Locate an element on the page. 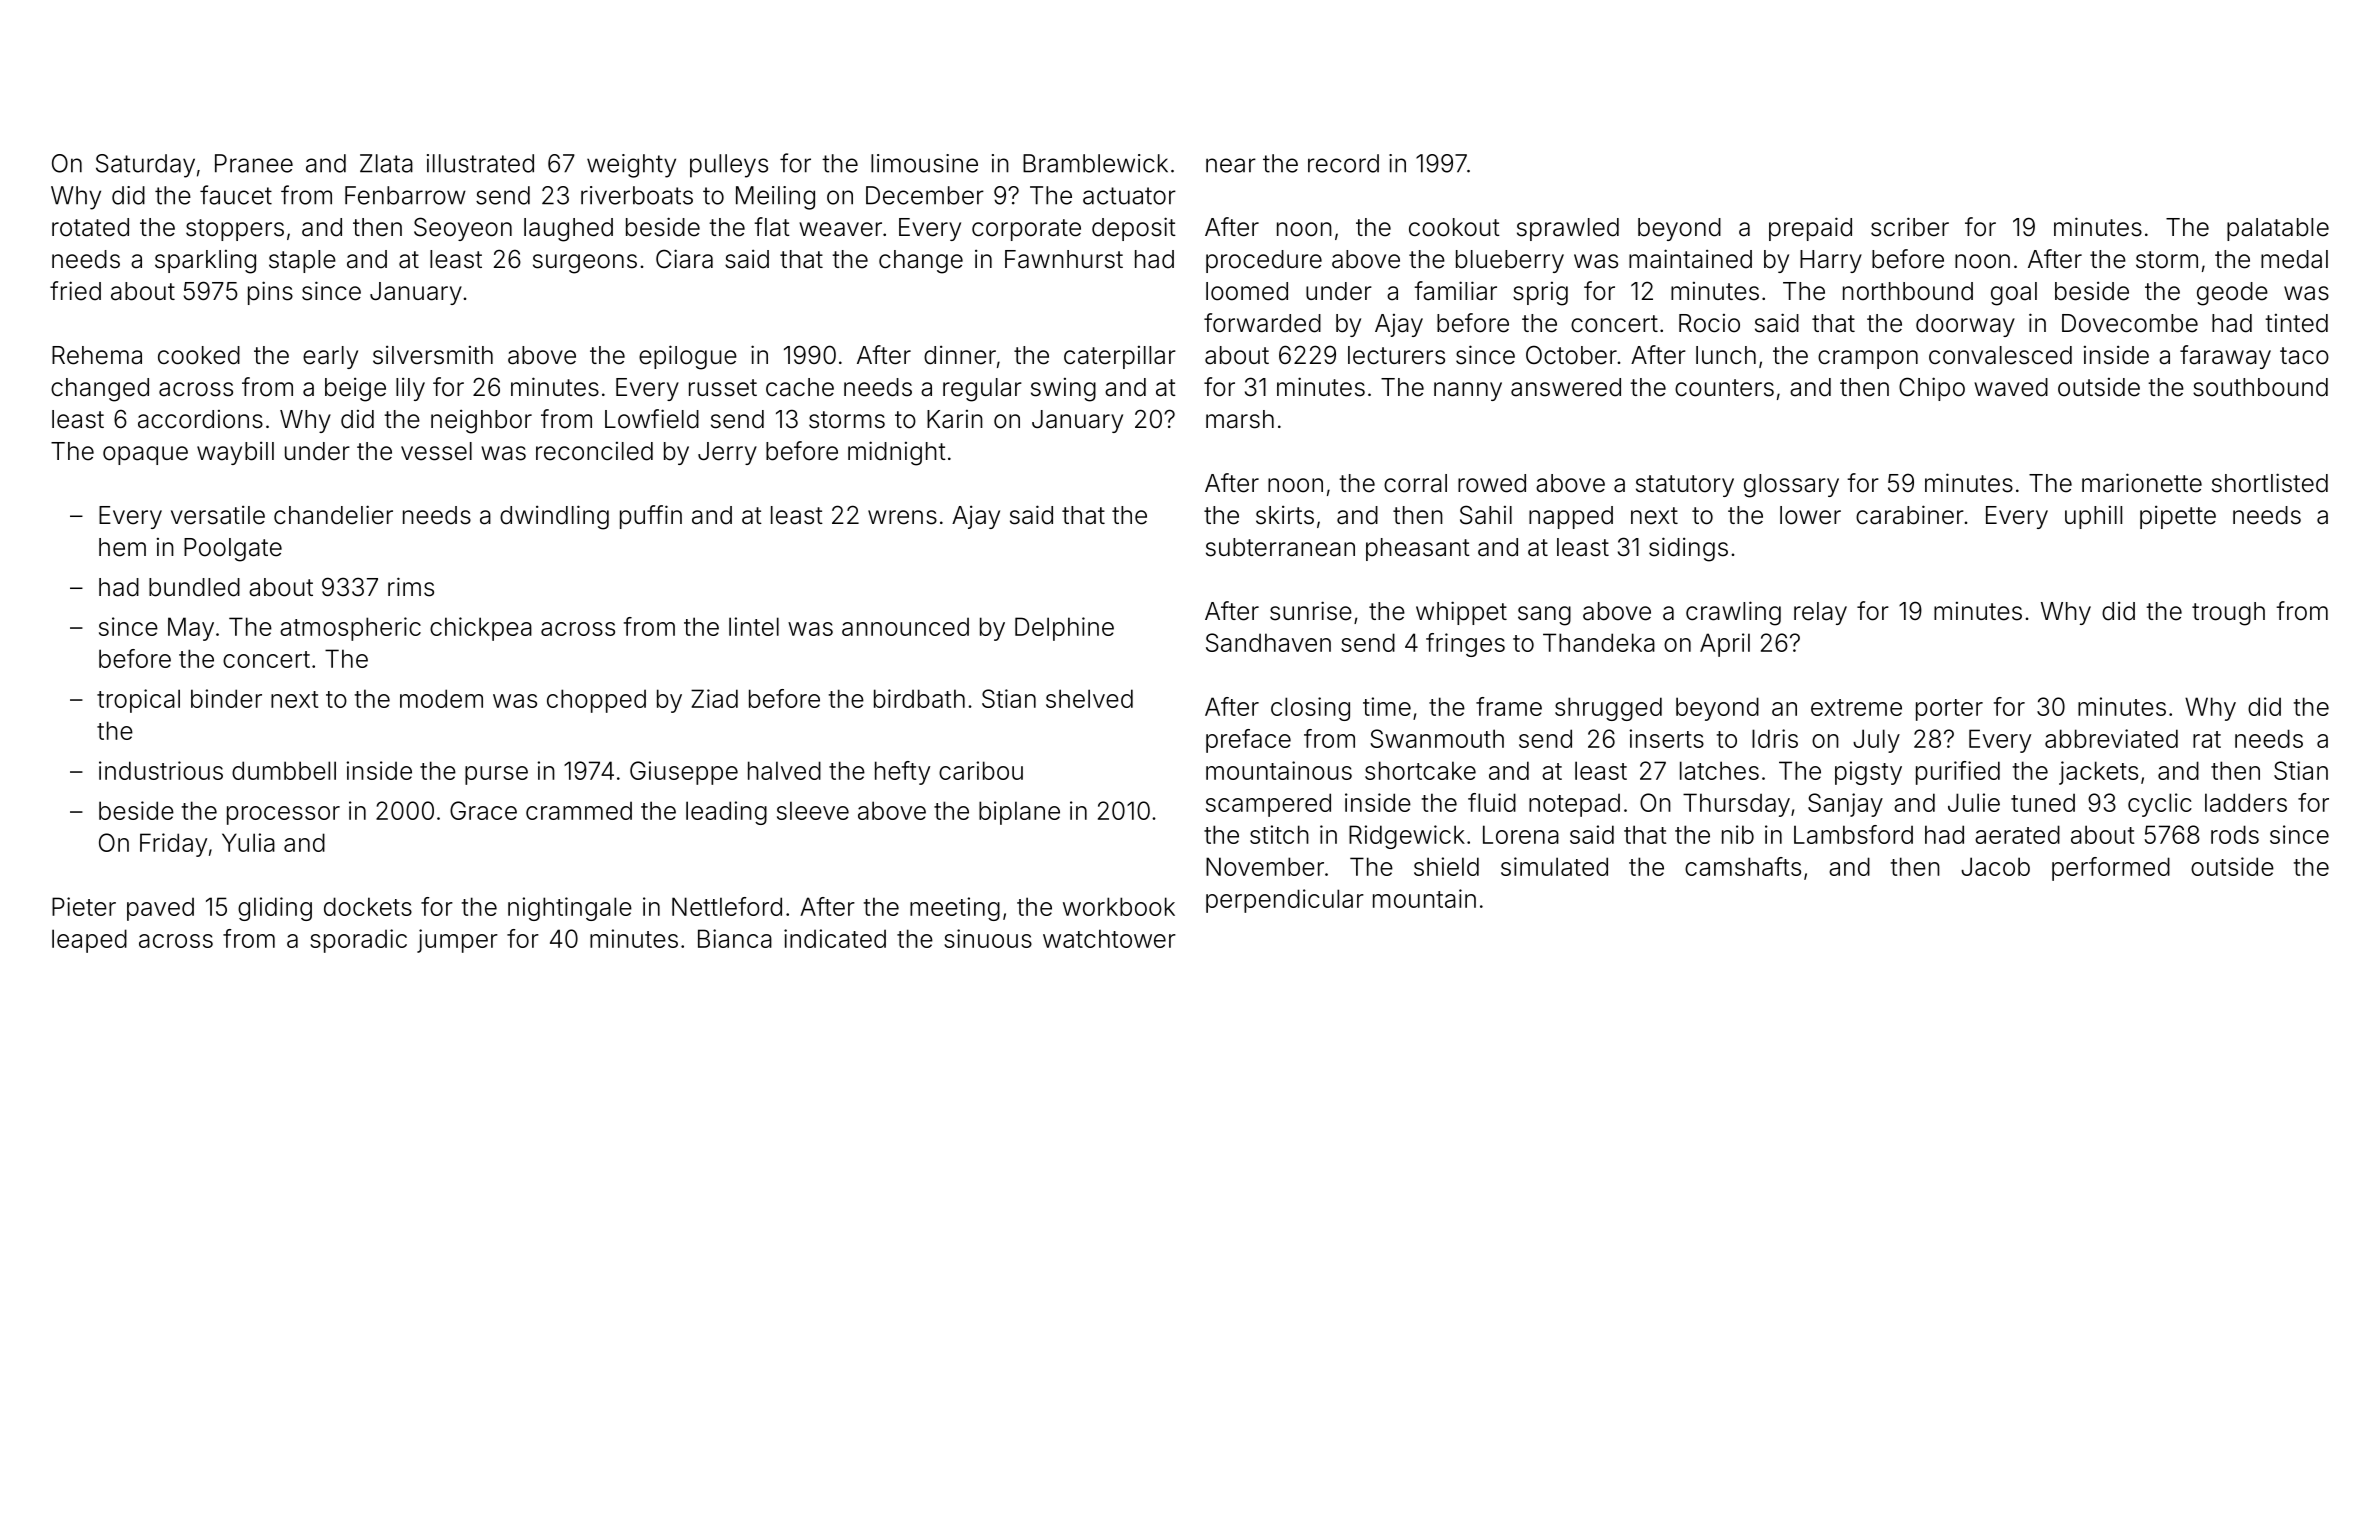 This document has height=1540, width=2380. glossary is located at coordinates (1791, 486).
